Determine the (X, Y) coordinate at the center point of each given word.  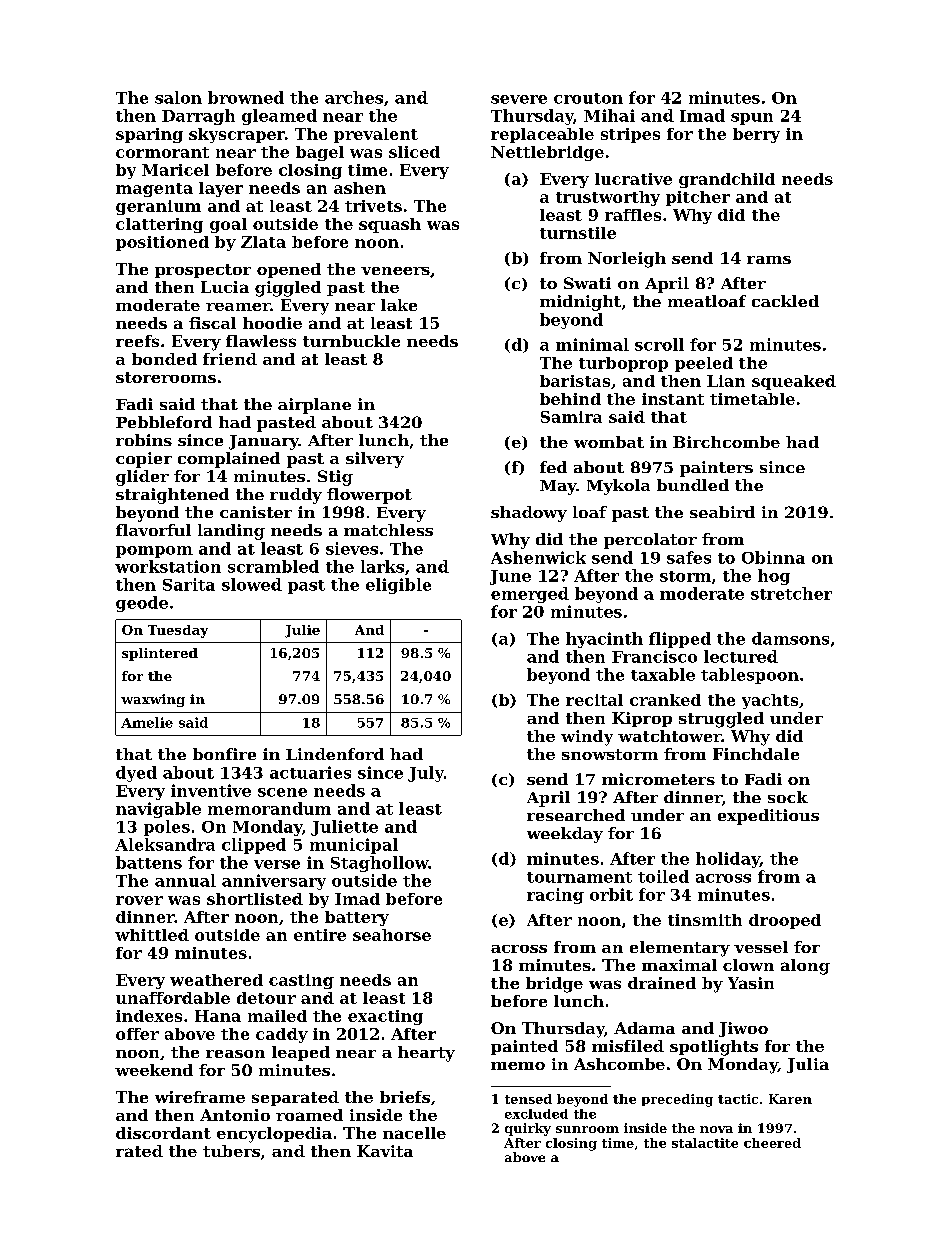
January (264, 442)
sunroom (587, 1129)
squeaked (794, 382)
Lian (726, 381)
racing (555, 896)
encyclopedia (274, 1135)
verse (277, 864)
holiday (728, 860)
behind (570, 399)
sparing (149, 135)
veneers (395, 271)
